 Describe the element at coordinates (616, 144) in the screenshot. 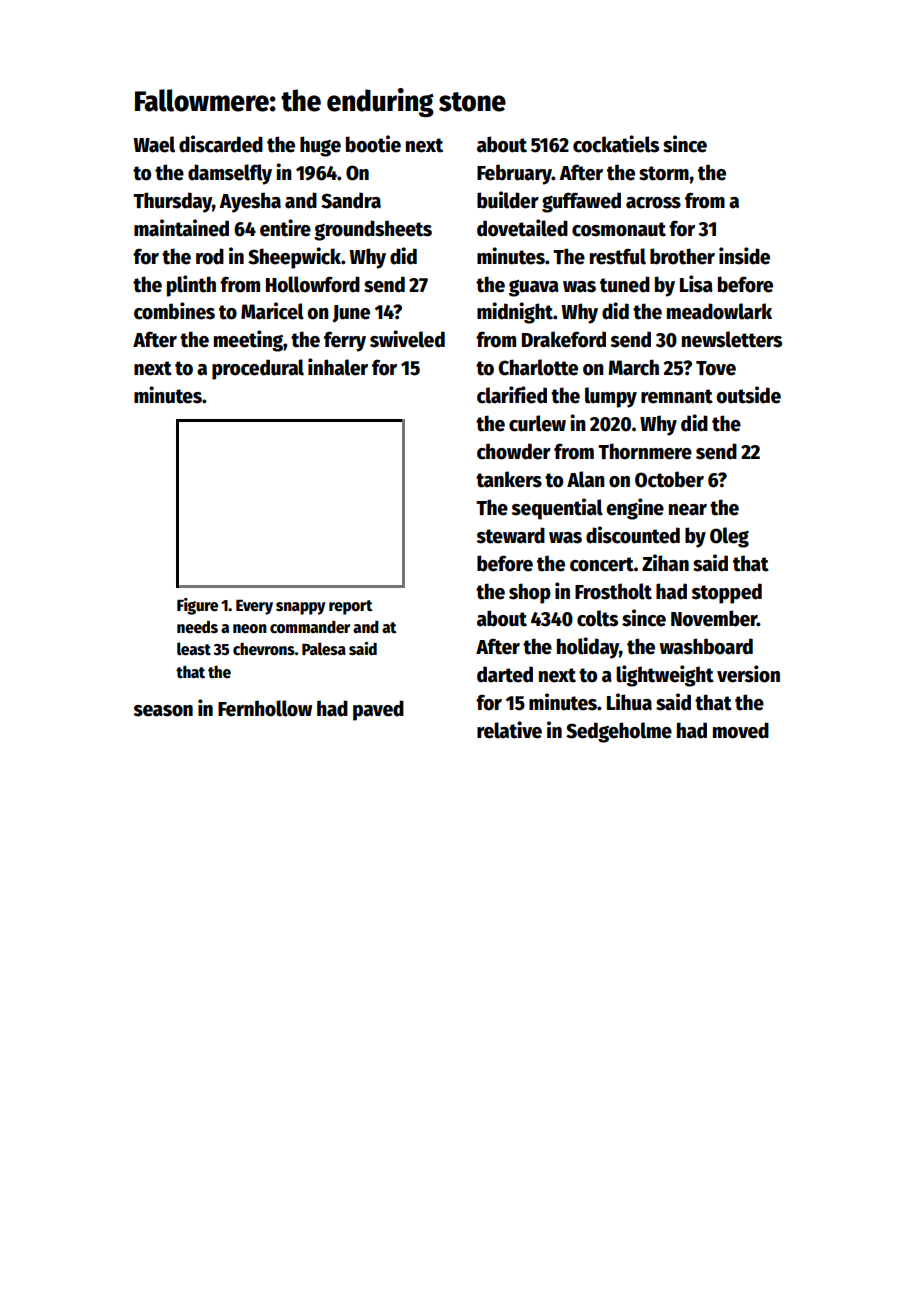

I see `cockatiels` at that location.
